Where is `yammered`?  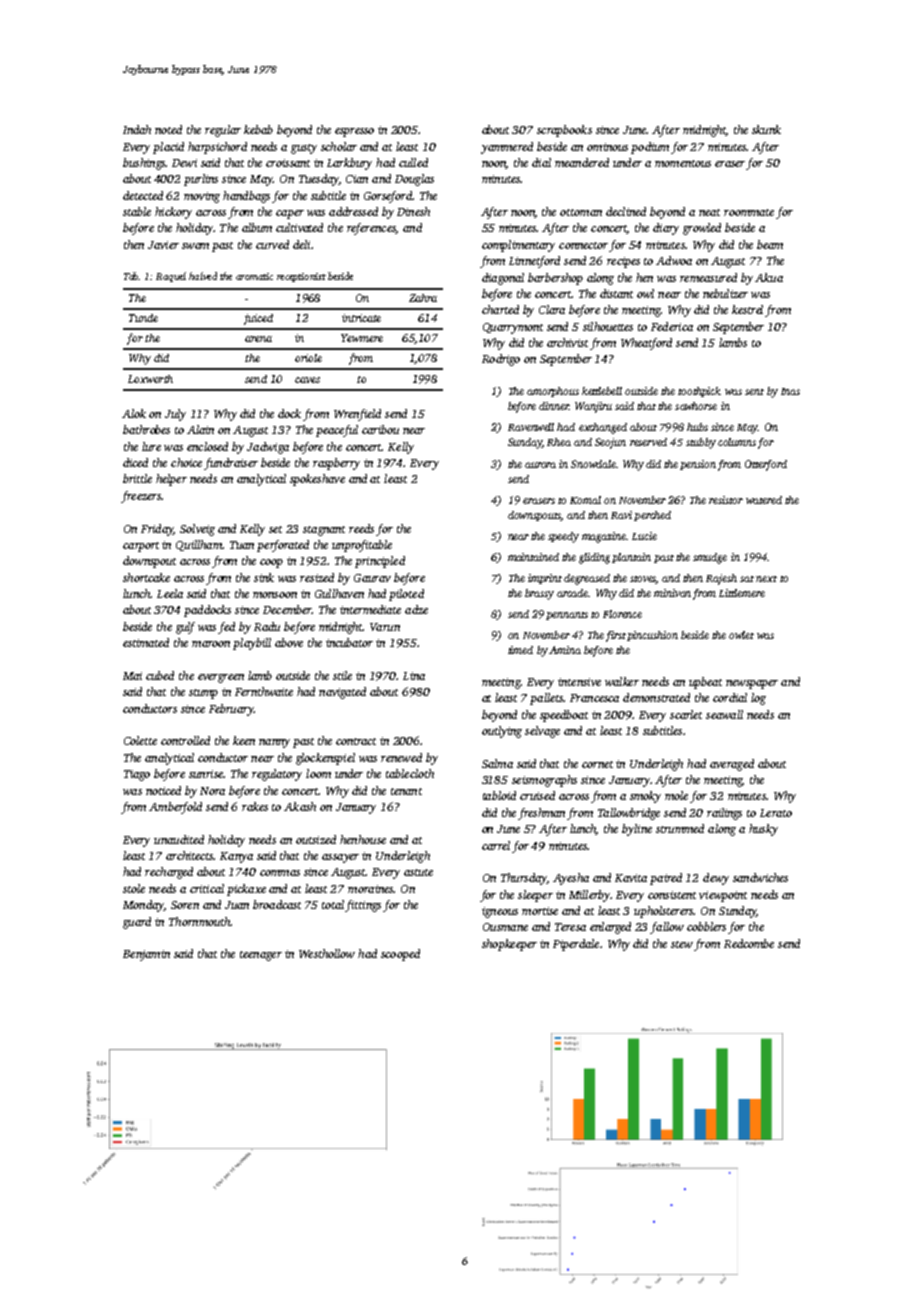
yammered is located at coordinates (507, 148).
